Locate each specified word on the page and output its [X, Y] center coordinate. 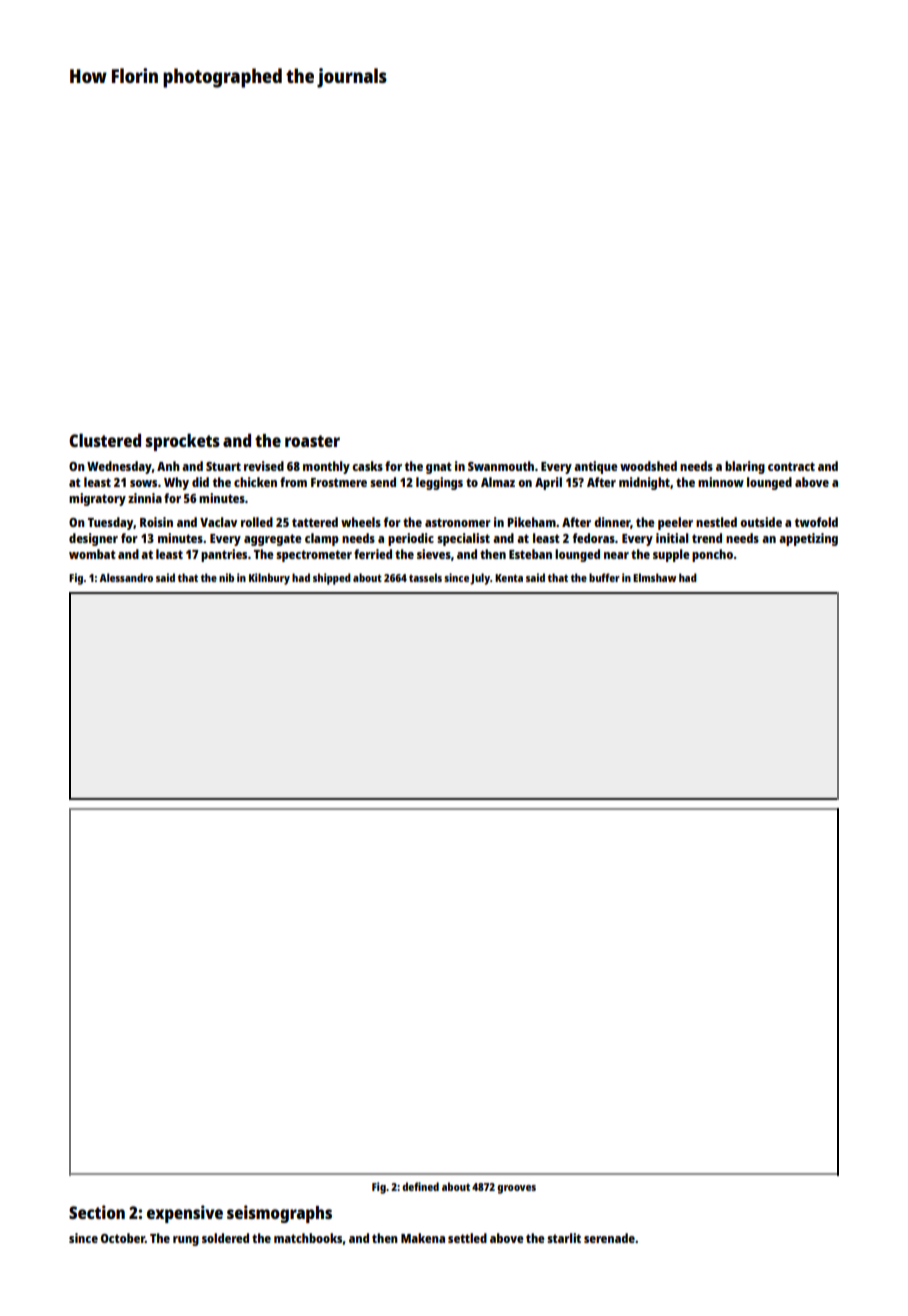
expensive [185, 1214]
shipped [332, 579]
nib [226, 577]
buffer [604, 577]
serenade [609, 1238]
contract [791, 466]
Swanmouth [501, 466]
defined [420, 1186]
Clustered [105, 440]
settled [467, 1238]
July [480, 579]
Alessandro [126, 577]
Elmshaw [654, 577]
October [123, 1238]
